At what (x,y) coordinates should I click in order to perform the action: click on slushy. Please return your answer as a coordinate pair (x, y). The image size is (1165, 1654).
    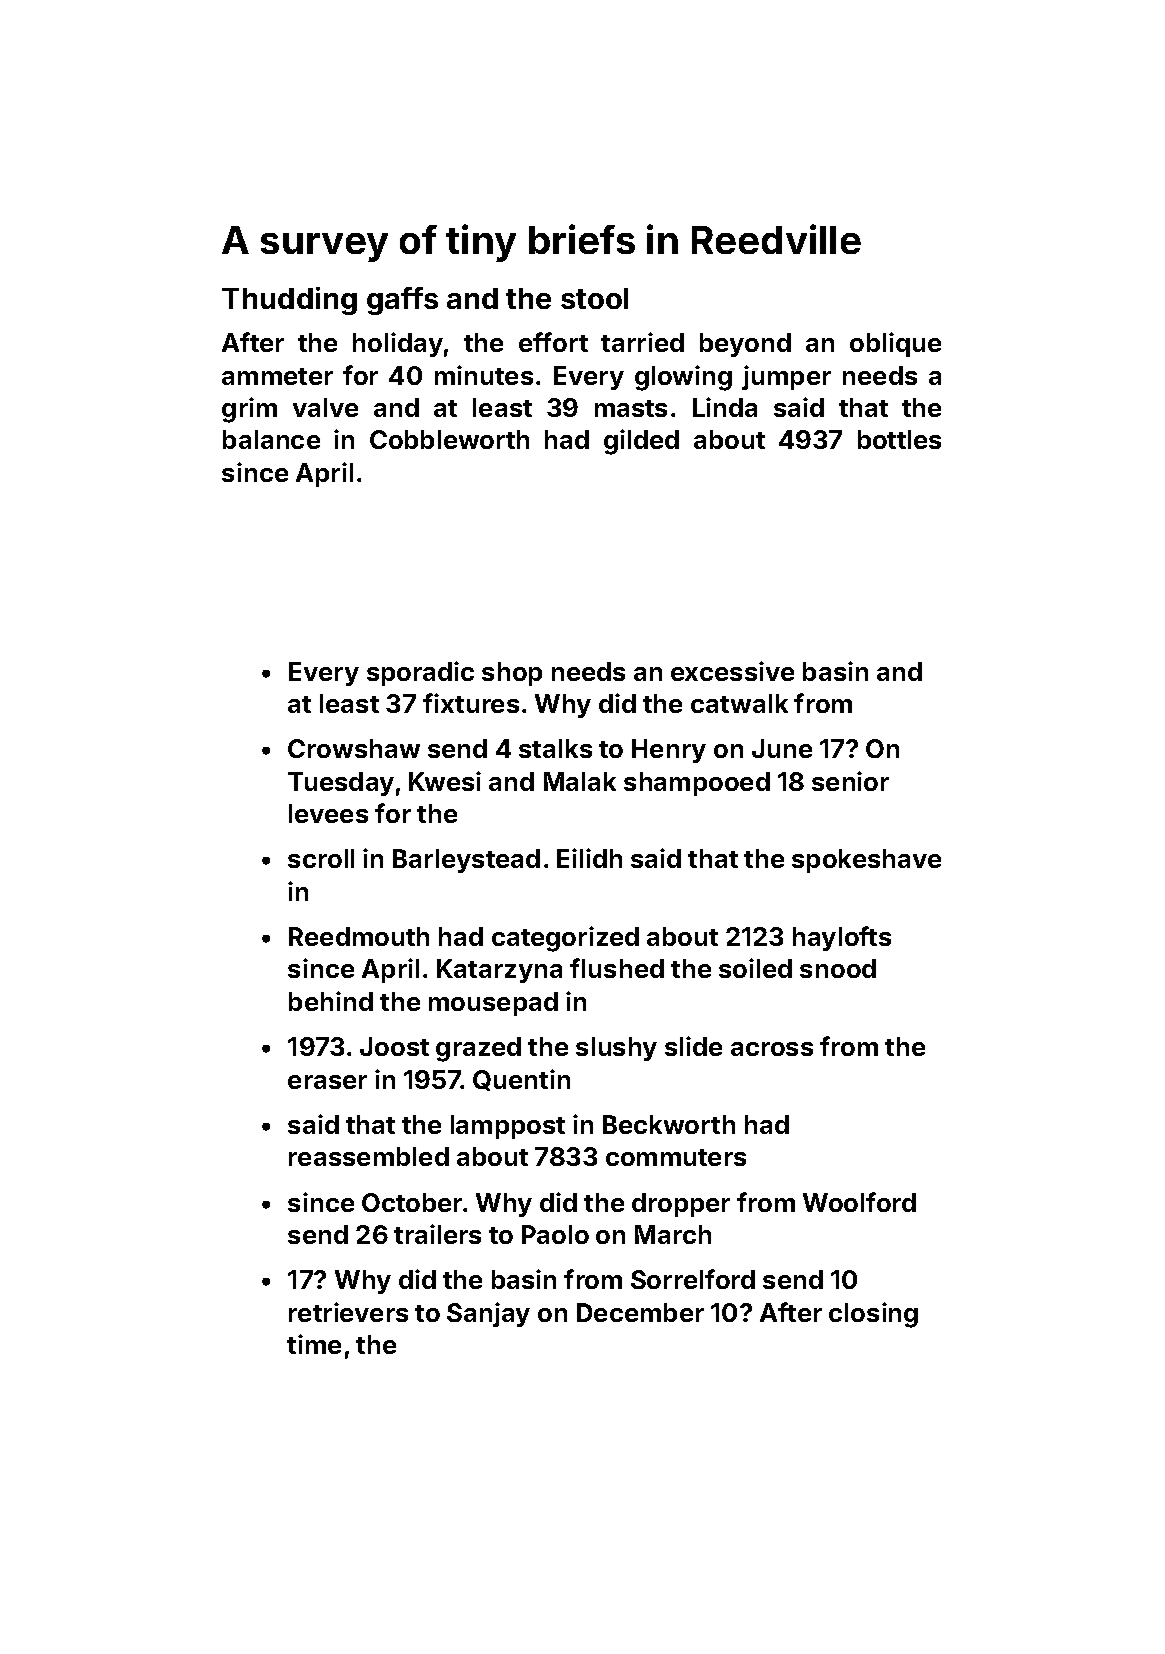
    Looking at the image, I should click on (616, 1049).
